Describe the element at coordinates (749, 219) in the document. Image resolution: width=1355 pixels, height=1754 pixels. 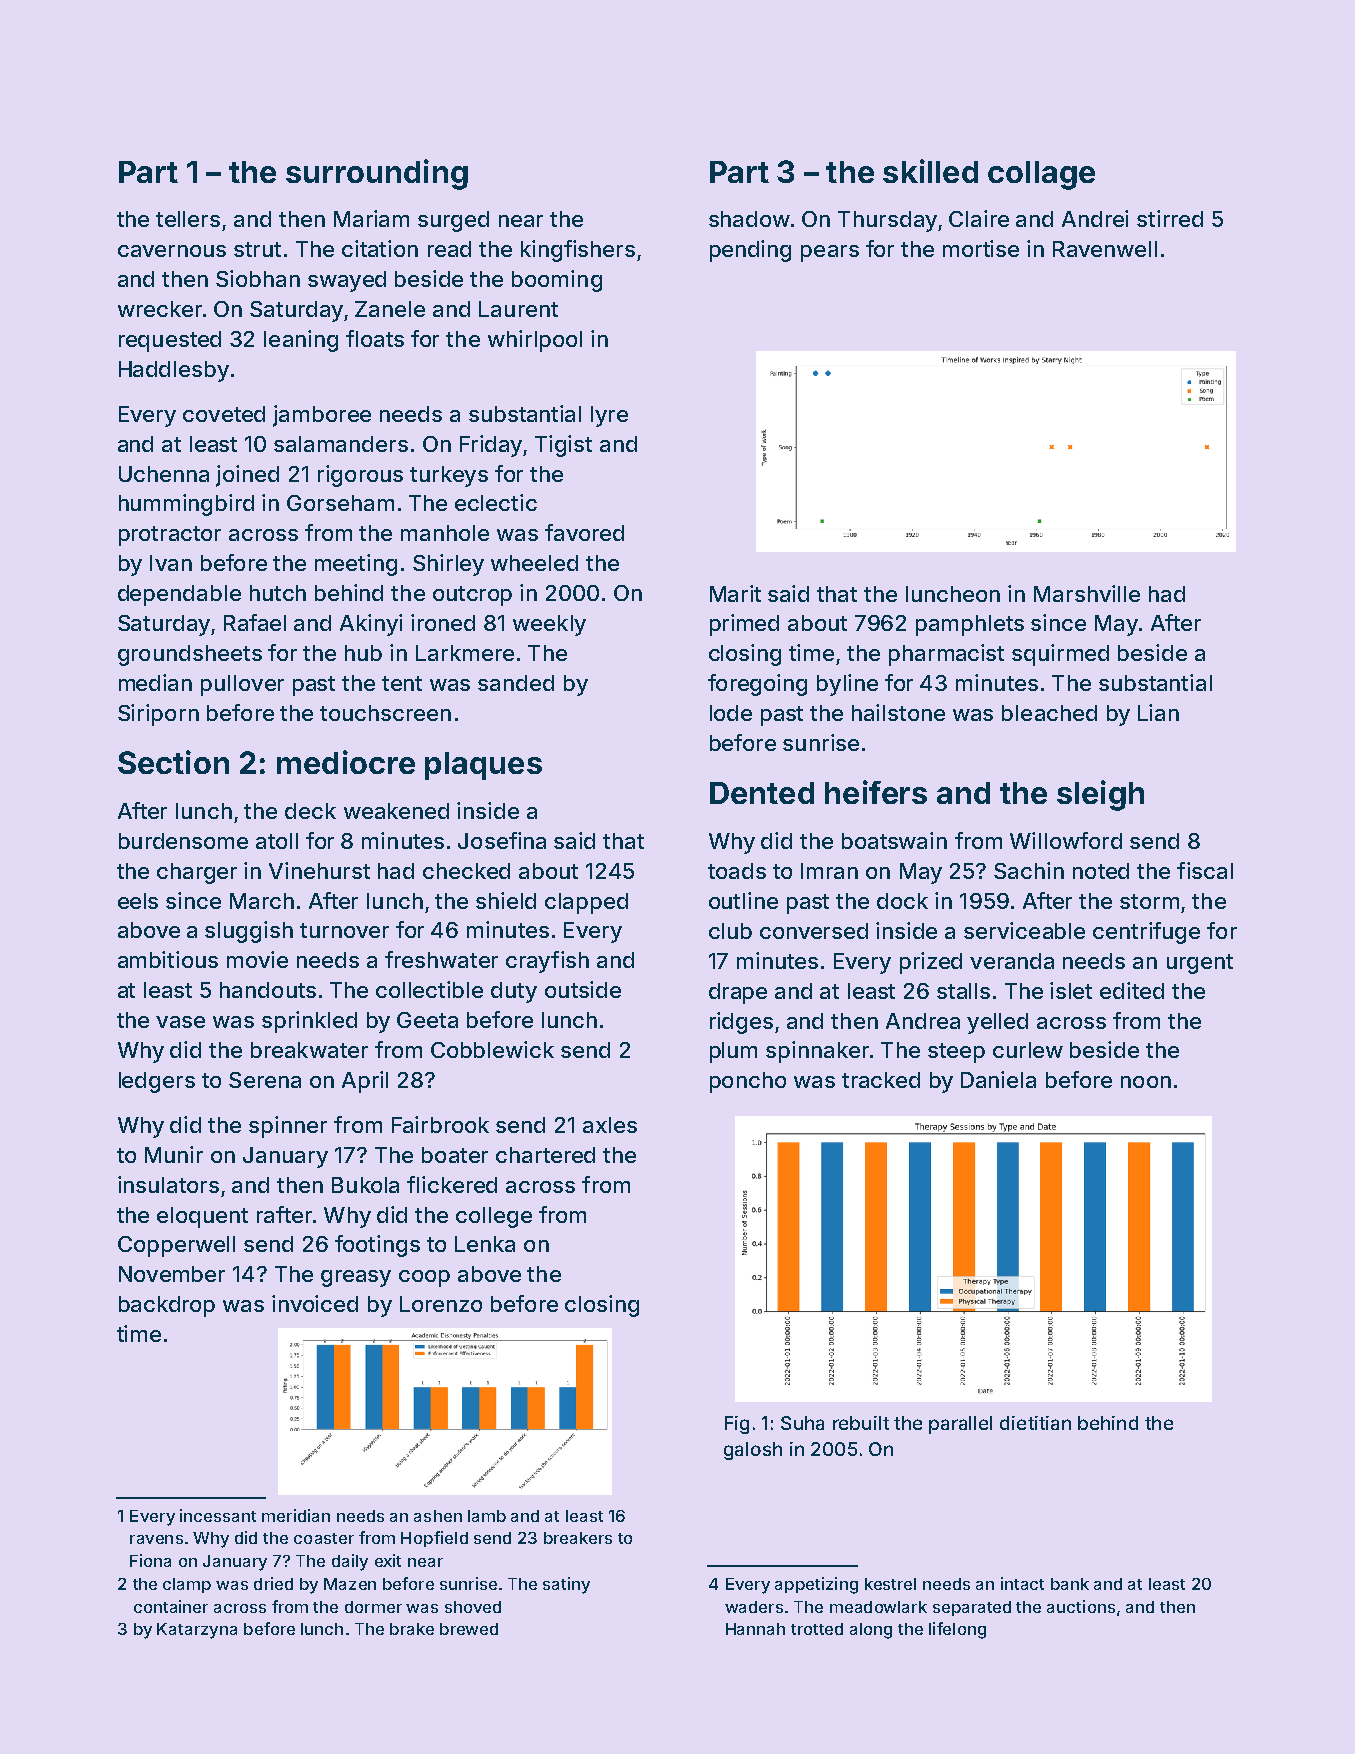
I see `shadow` at that location.
